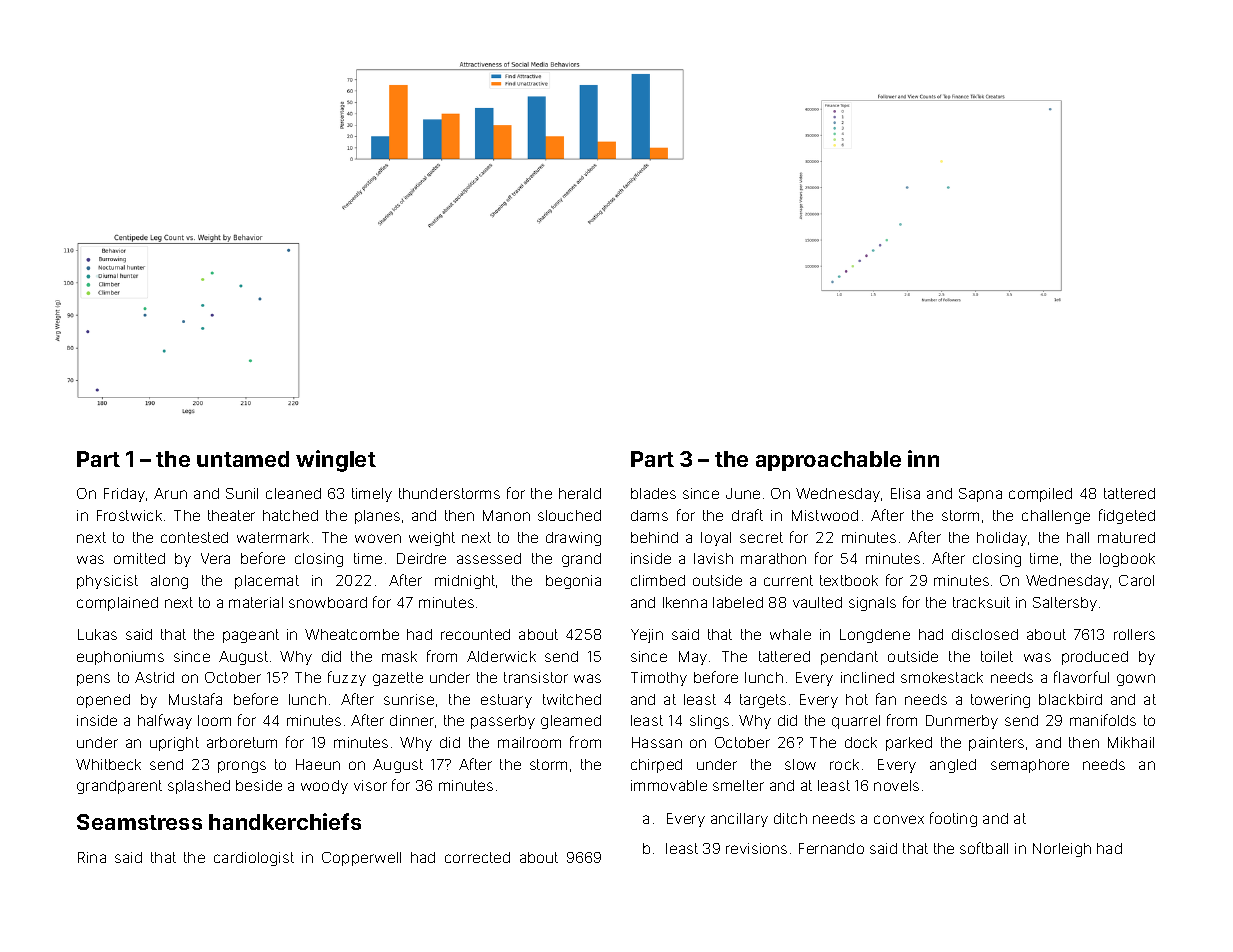 This document has height=952, width=1233. I want to click on woody, so click(324, 787).
